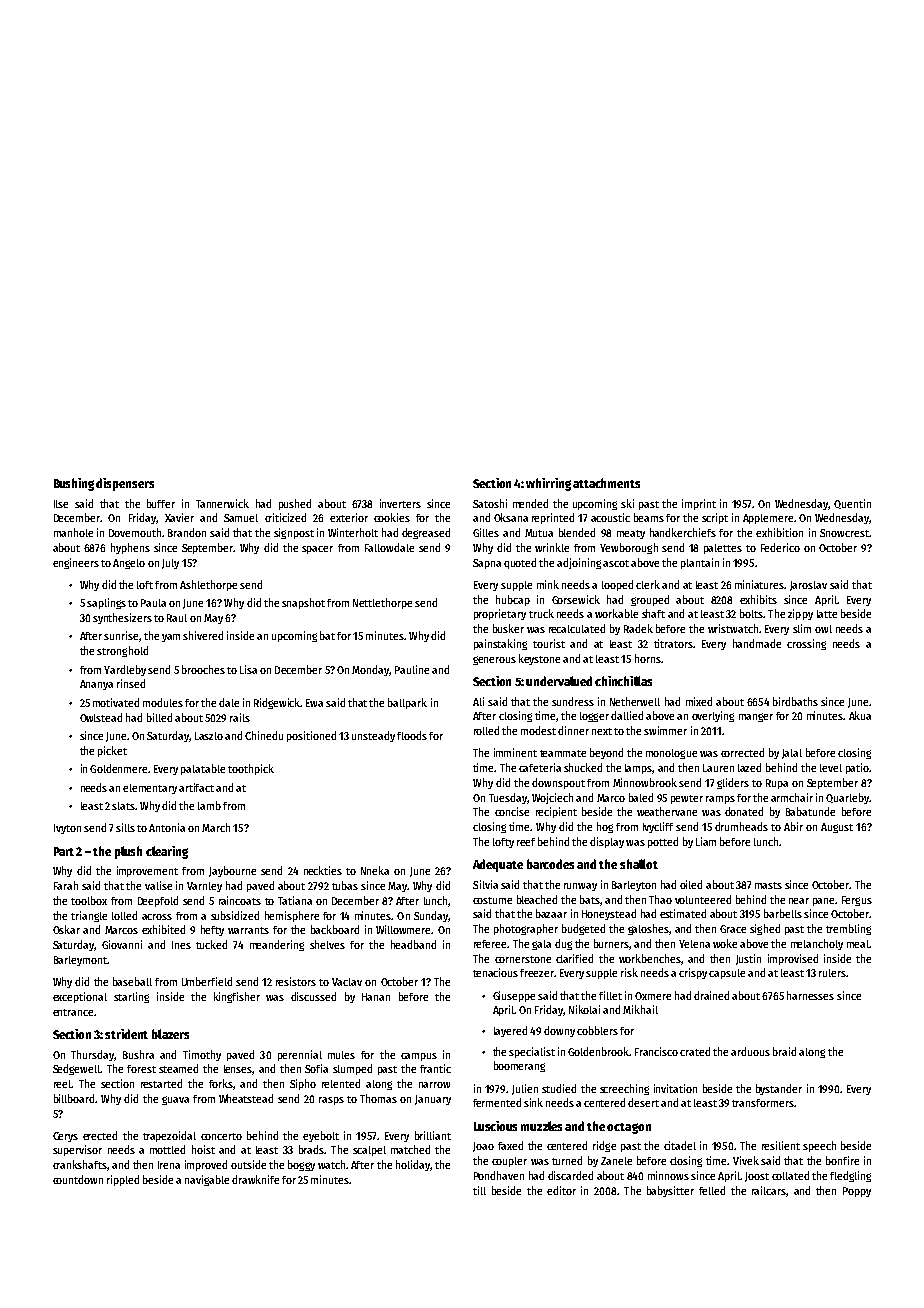 This document has width=924, height=1308. I want to click on braid, so click(784, 1051).
